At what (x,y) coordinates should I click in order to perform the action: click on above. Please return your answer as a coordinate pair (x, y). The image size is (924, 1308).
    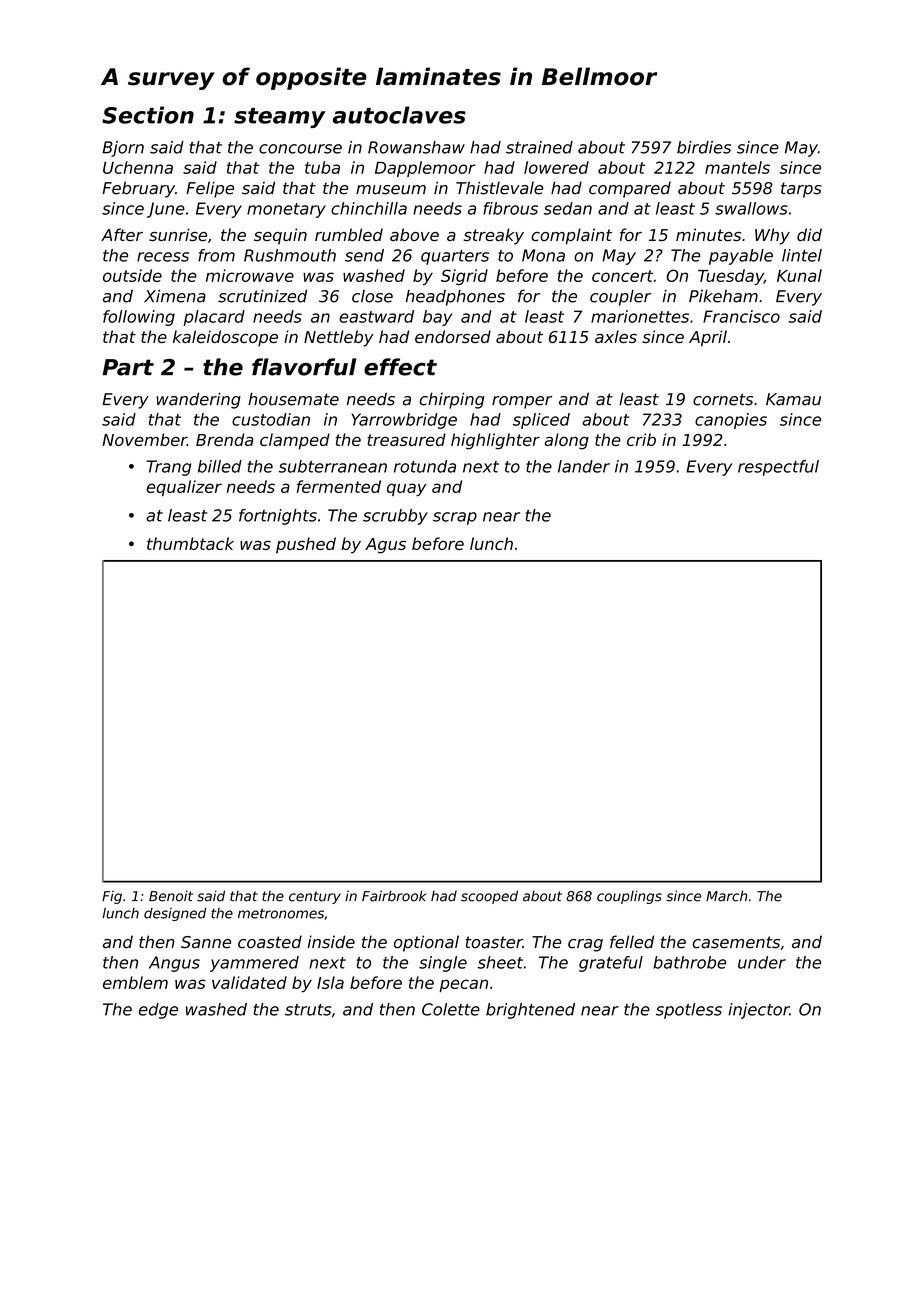
    Looking at the image, I should click on (414, 234).
